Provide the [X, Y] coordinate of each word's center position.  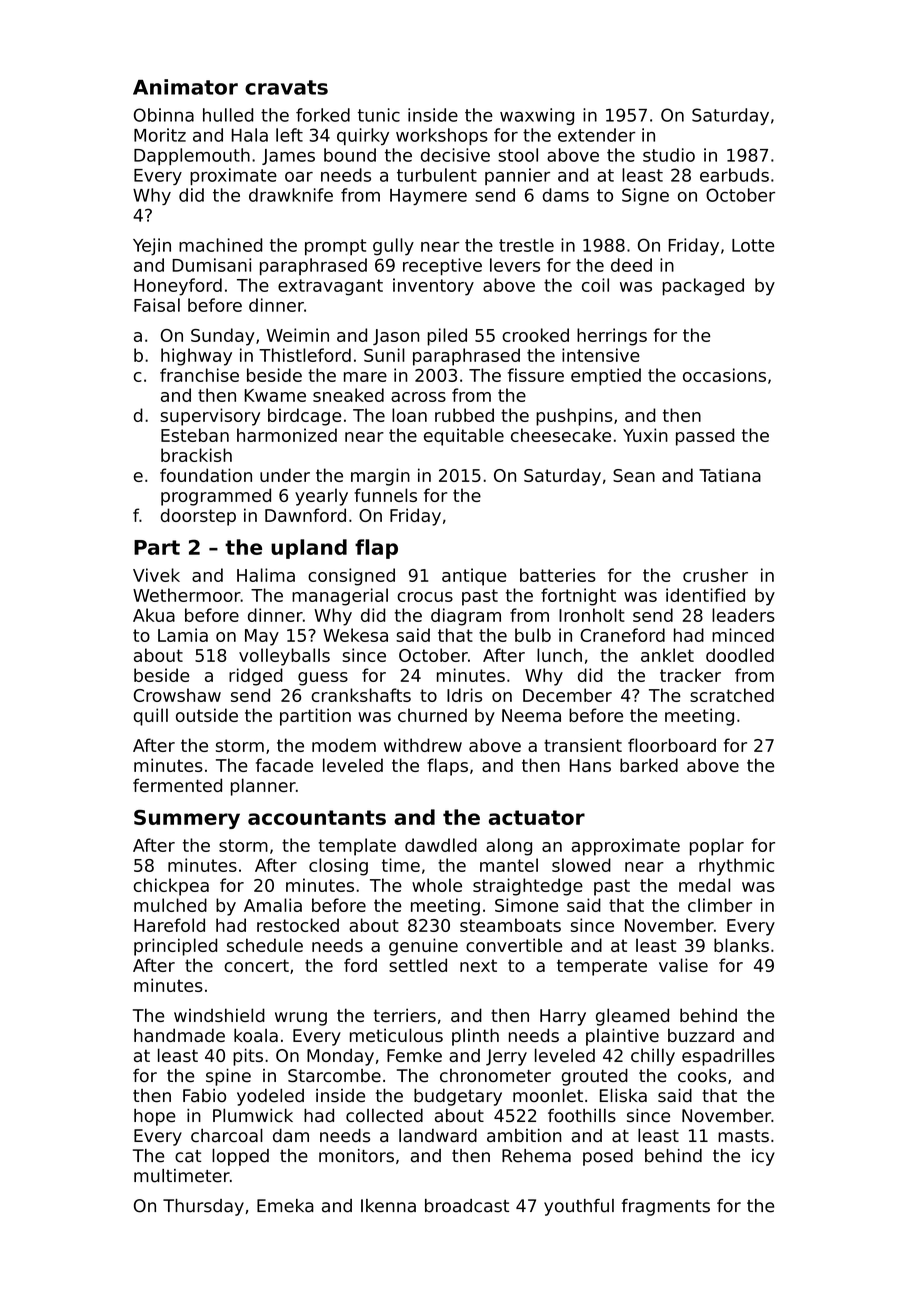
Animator [185, 87]
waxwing [537, 116]
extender [596, 135]
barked [649, 765]
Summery [187, 819]
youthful [579, 1207]
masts [743, 1136]
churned [432, 715]
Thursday [203, 1207]
